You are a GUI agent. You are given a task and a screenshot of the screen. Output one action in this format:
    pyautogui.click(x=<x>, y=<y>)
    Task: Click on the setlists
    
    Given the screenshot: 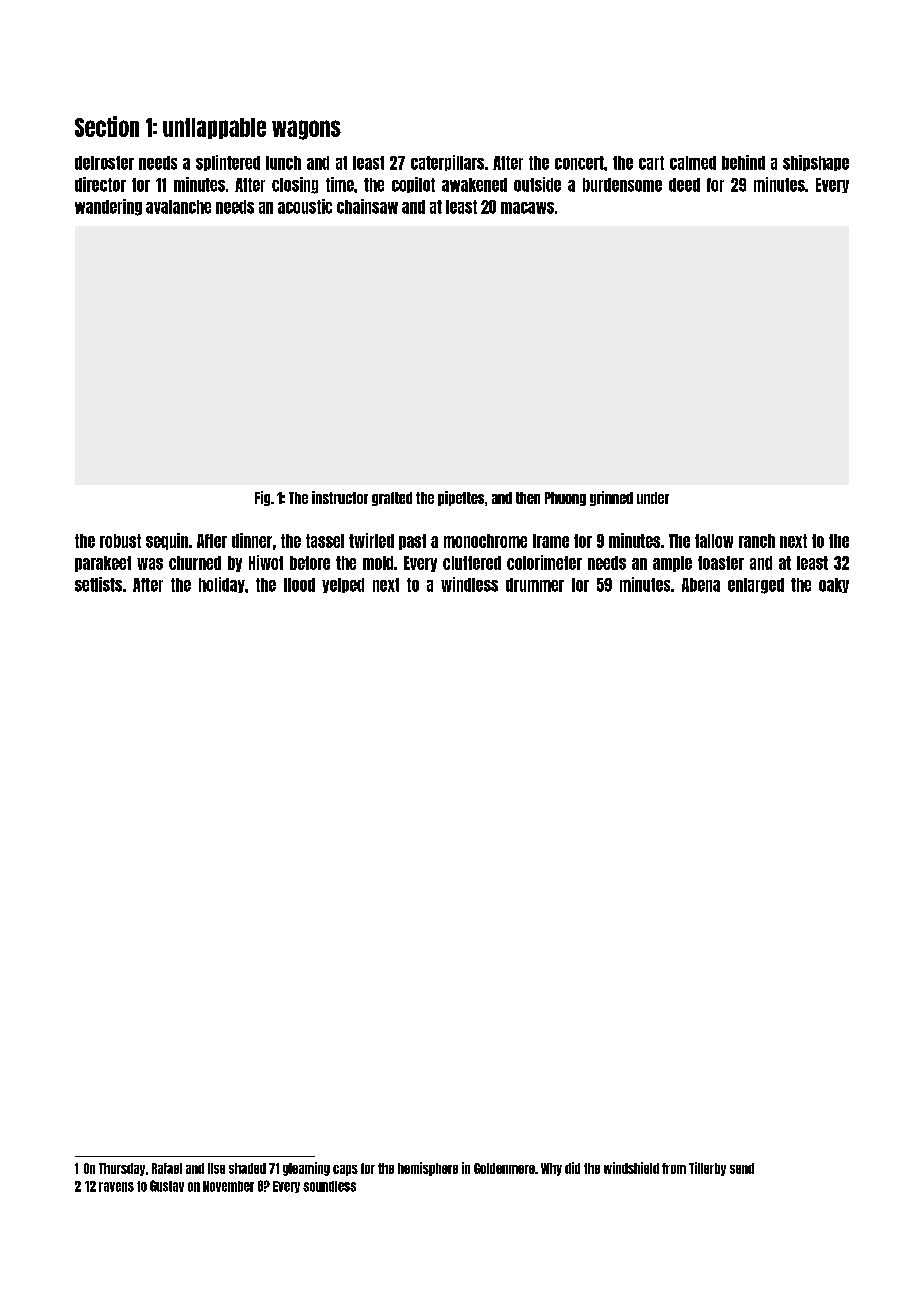 What is the action you would take?
    pyautogui.click(x=98, y=584)
